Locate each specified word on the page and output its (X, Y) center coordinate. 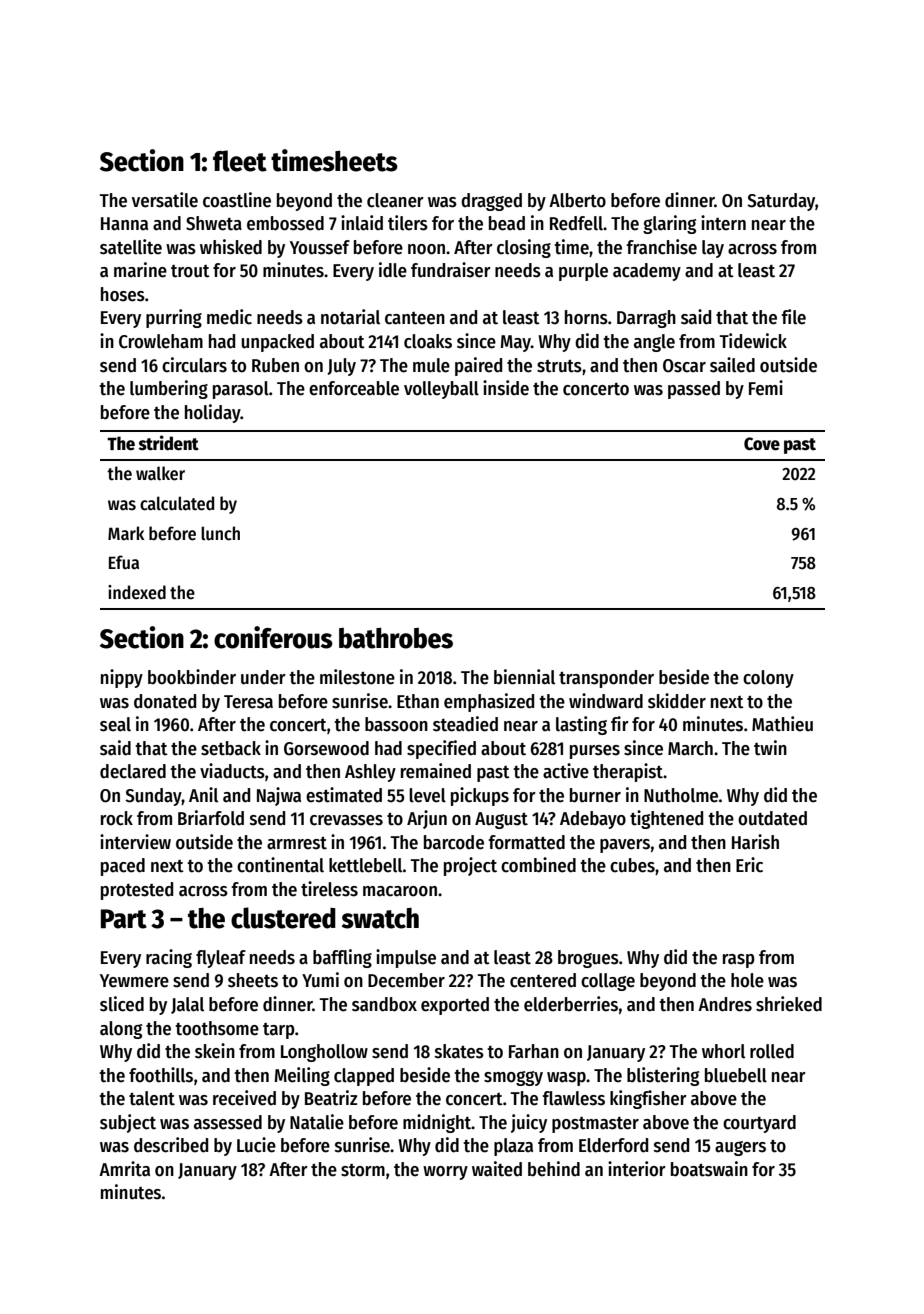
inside (506, 388)
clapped (364, 1077)
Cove (762, 444)
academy (647, 272)
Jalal (187, 1005)
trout (190, 271)
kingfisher (648, 1099)
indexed (137, 592)
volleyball (441, 390)
